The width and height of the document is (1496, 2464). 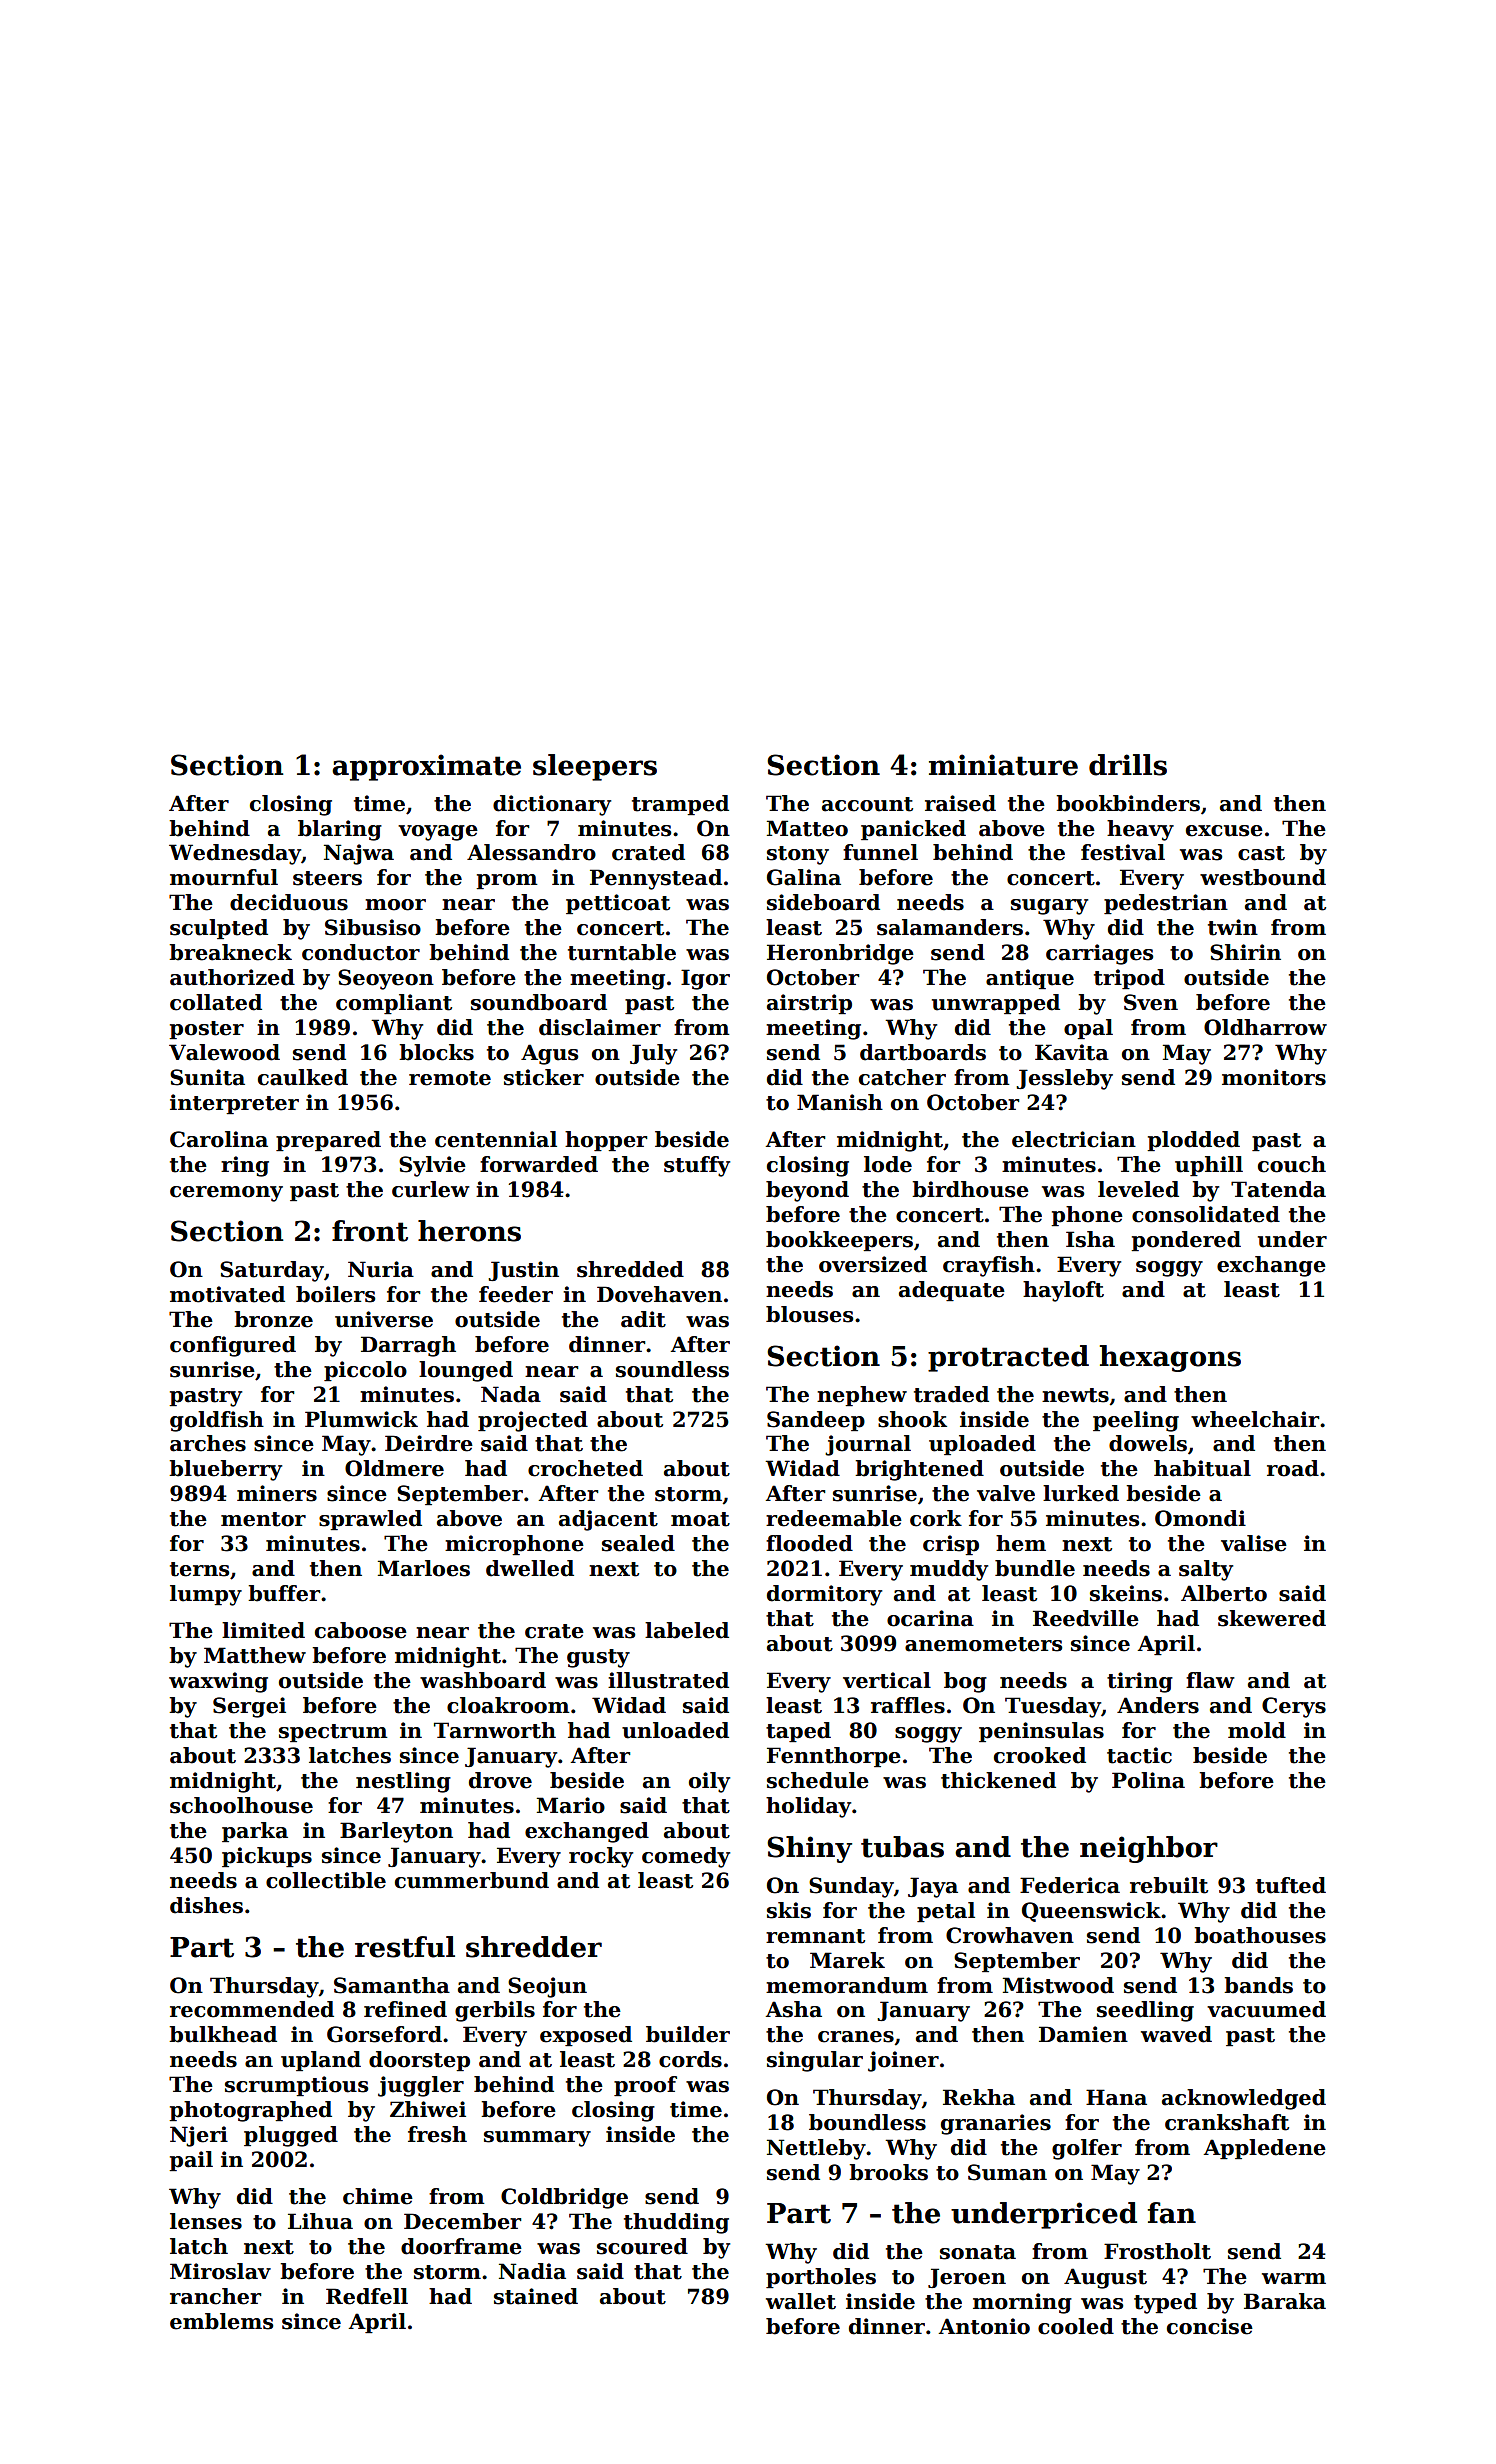 What do you see at coordinates (1176, 2034) in the document?
I see `waved` at bounding box center [1176, 2034].
